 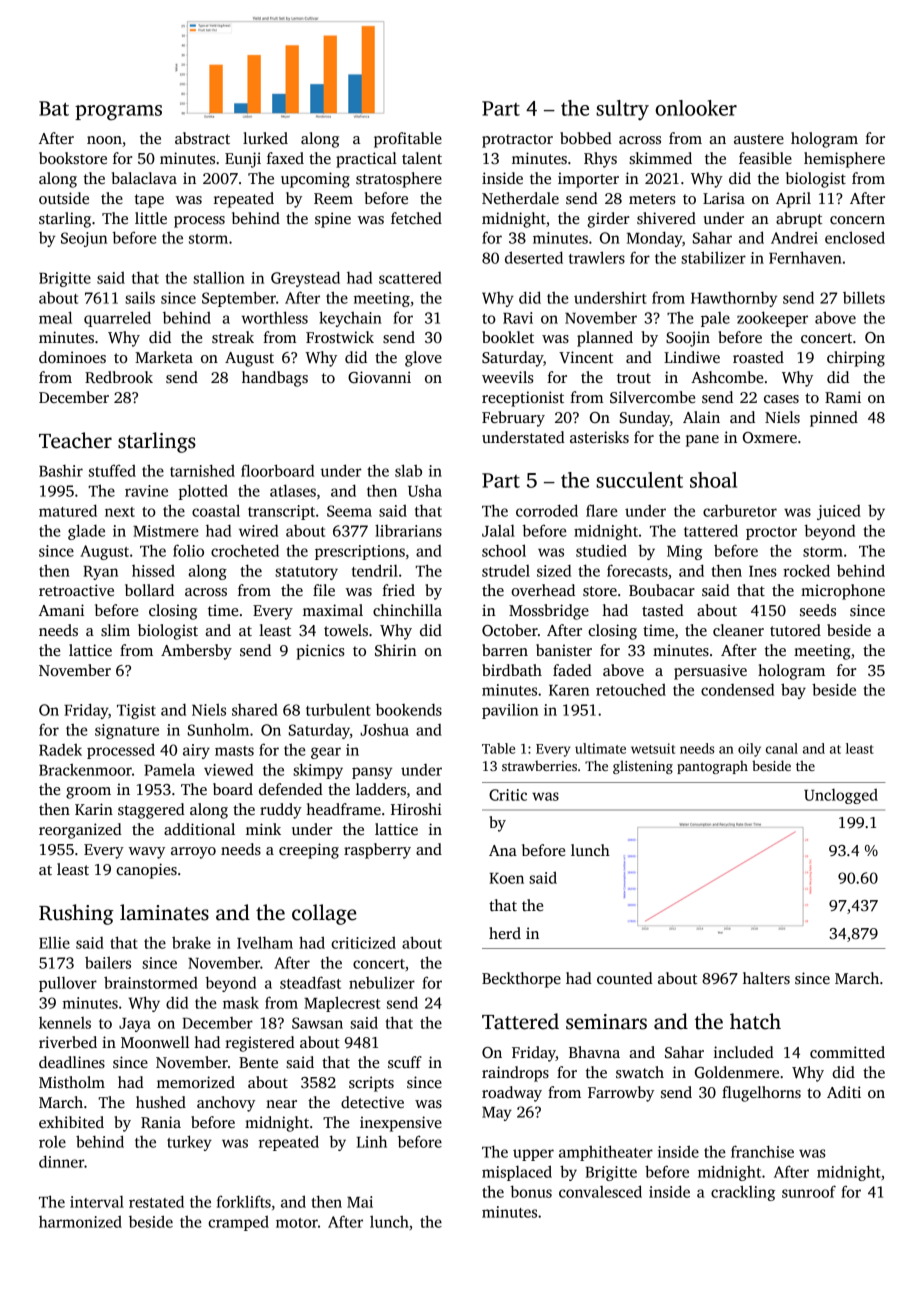 What do you see at coordinates (599, 437) in the image?
I see `asterisks` at bounding box center [599, 437].
